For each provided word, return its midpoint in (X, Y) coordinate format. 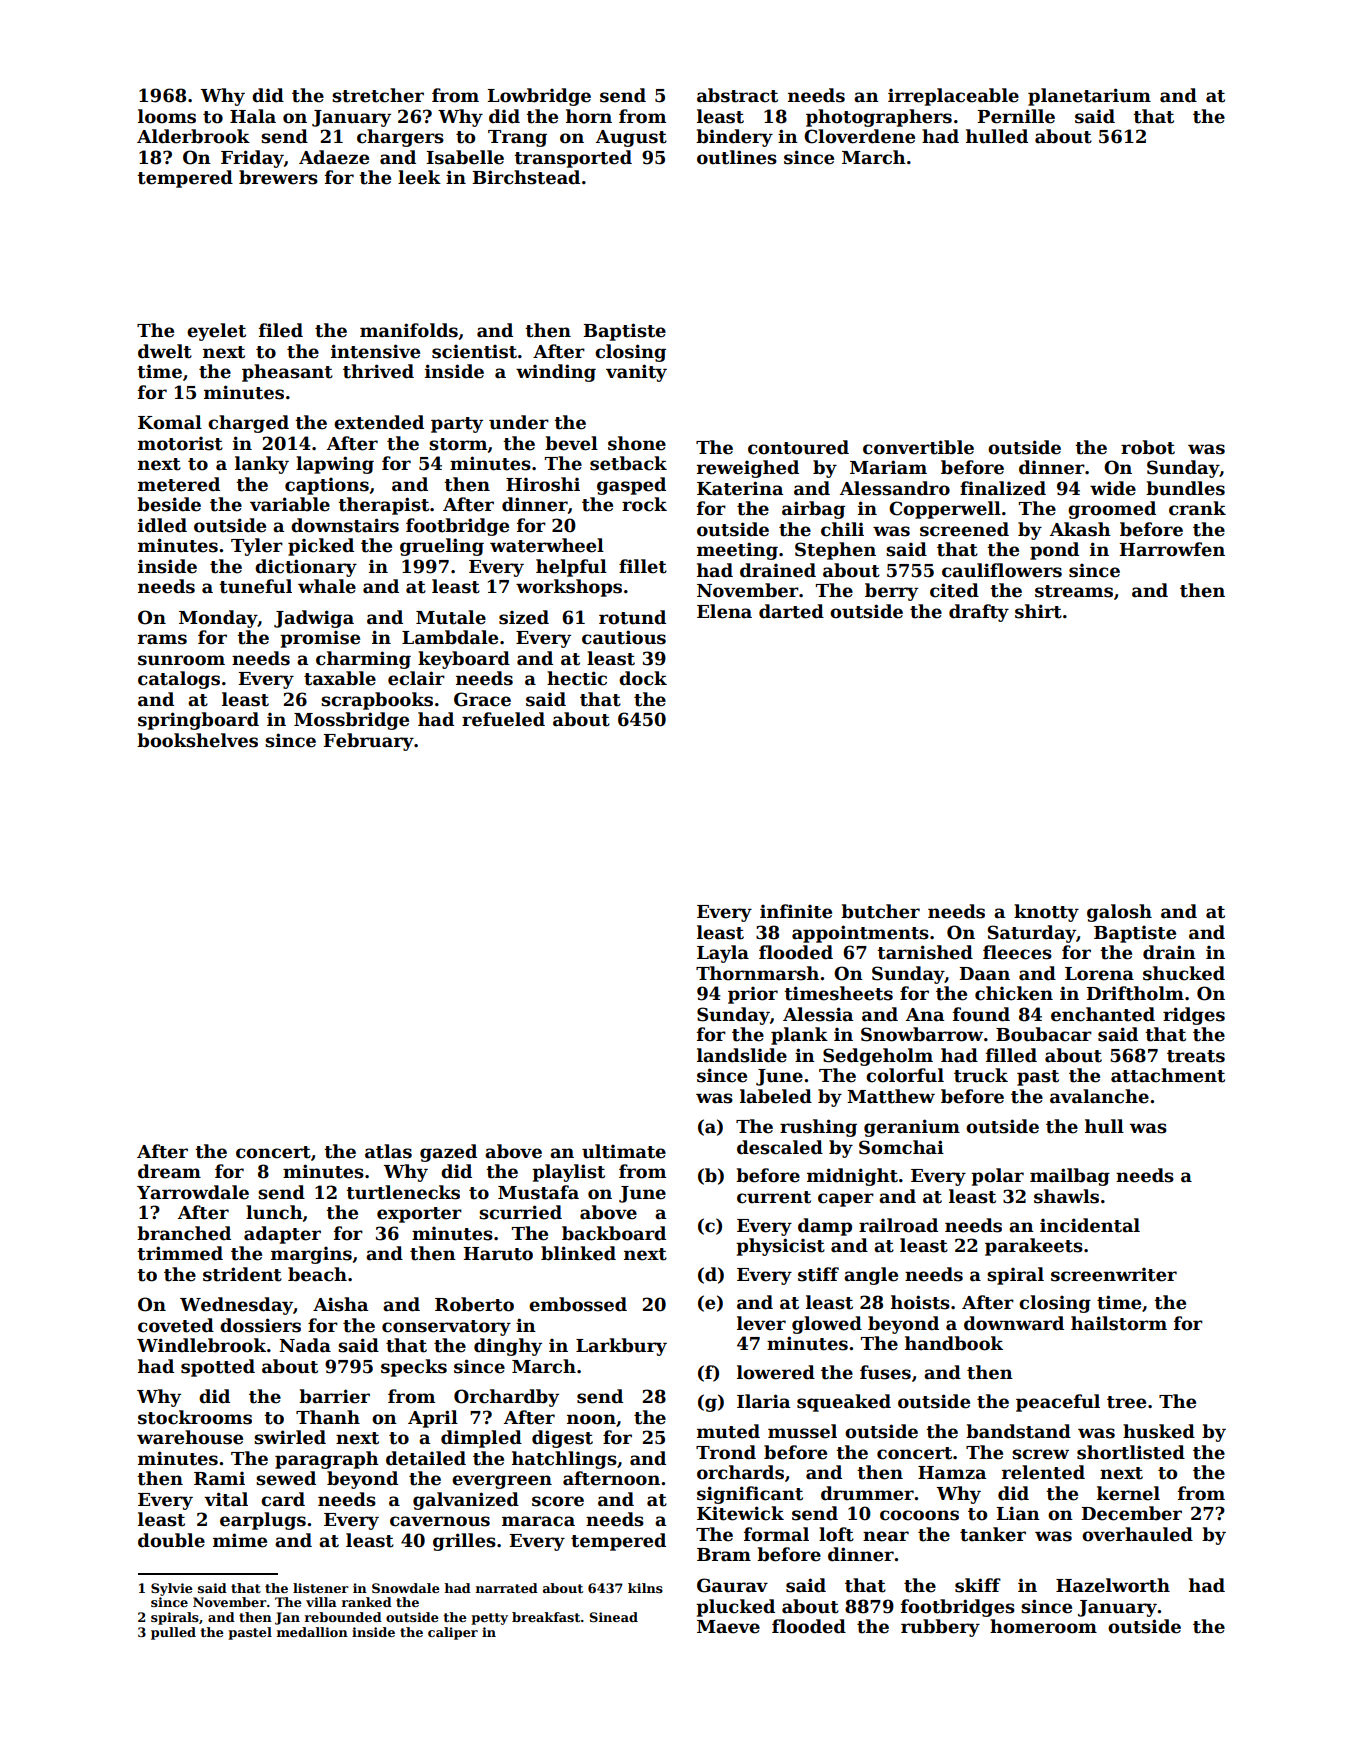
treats (1196, 1056)
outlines (737, 157)
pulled (173, 1633)
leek (419, 177)
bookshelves (197, 740)
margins (311, 1255)
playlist (568, 1173)
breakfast (546, 1617)
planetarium (1089, 97)
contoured (798, 447)
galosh (1119, 913)
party (457, 425)
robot (1148, 447)
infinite (796, 911)
